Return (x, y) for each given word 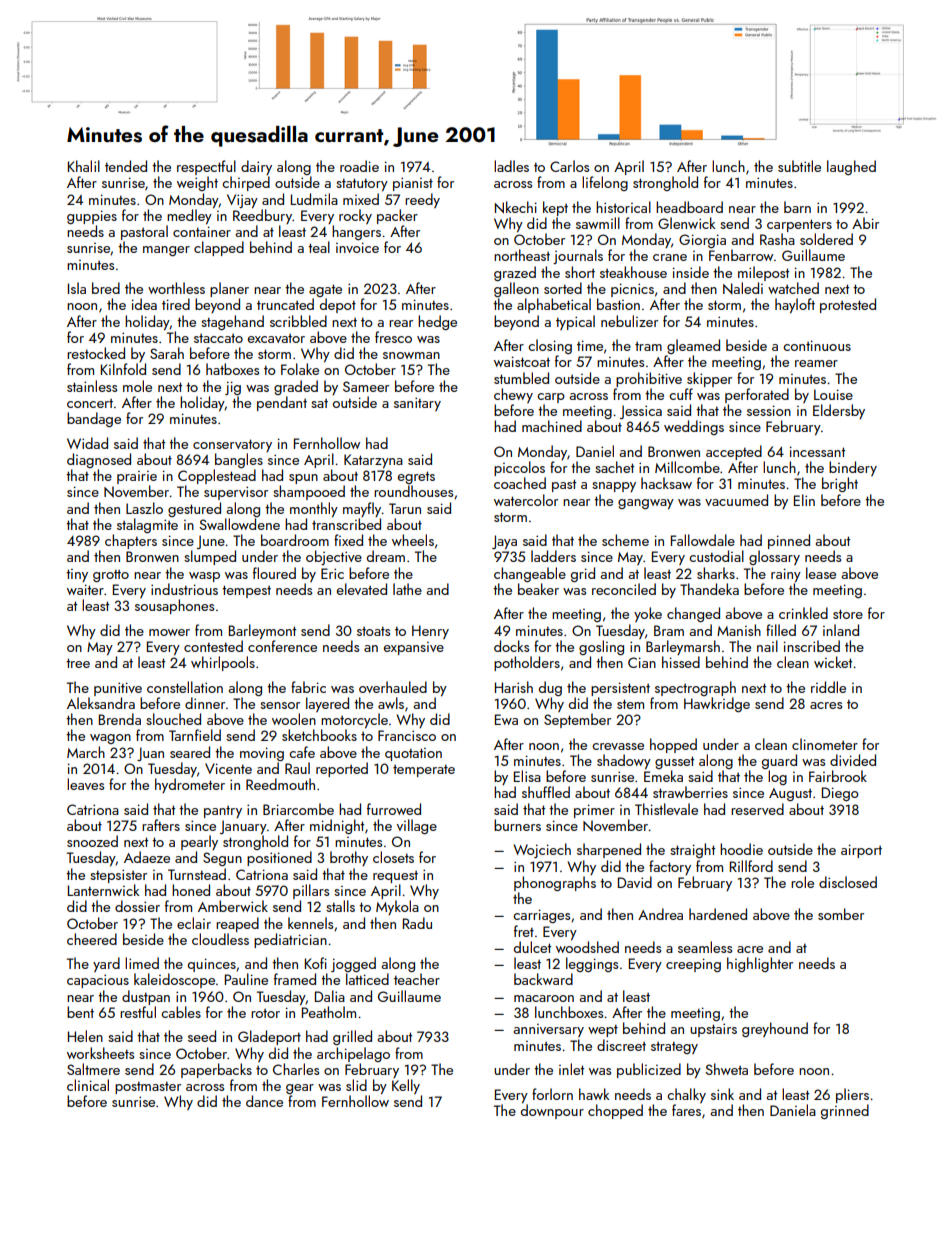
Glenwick (686, 223)
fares (686, 1110)
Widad (87, 443)
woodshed (587, 947)
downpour (552, 1111)
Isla (77, 288)
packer (397, 216)
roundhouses (413, 491)
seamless (705, 947)
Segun (222, 859)
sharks (716, 573)
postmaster (148, 1087)
